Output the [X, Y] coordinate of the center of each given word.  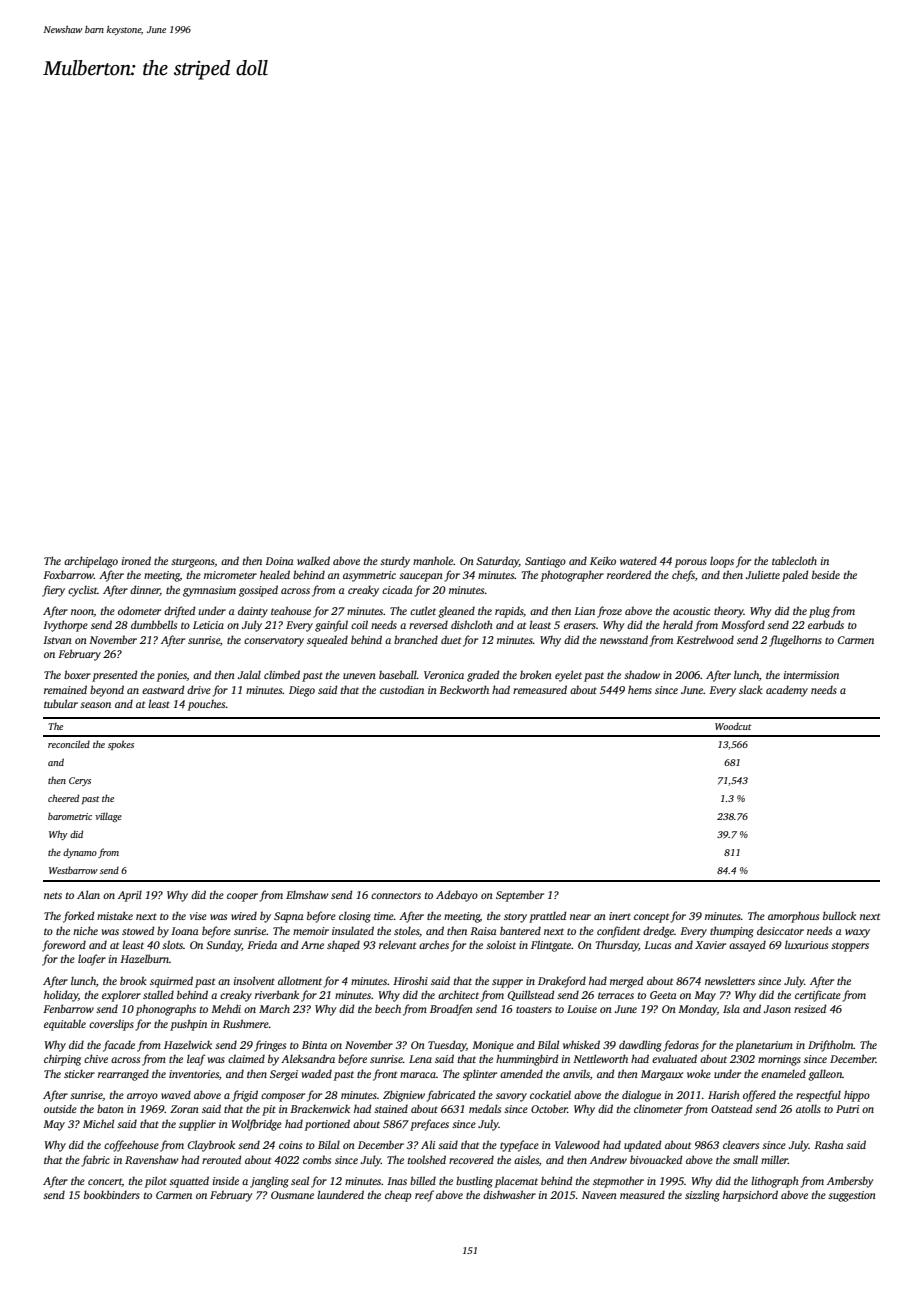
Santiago [545, 562]
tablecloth [794, 560]
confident [618, 932]
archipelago [91, 562]
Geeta [663, 995]
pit [269, 1110]
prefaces [429, 1125]
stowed [138, 930]
